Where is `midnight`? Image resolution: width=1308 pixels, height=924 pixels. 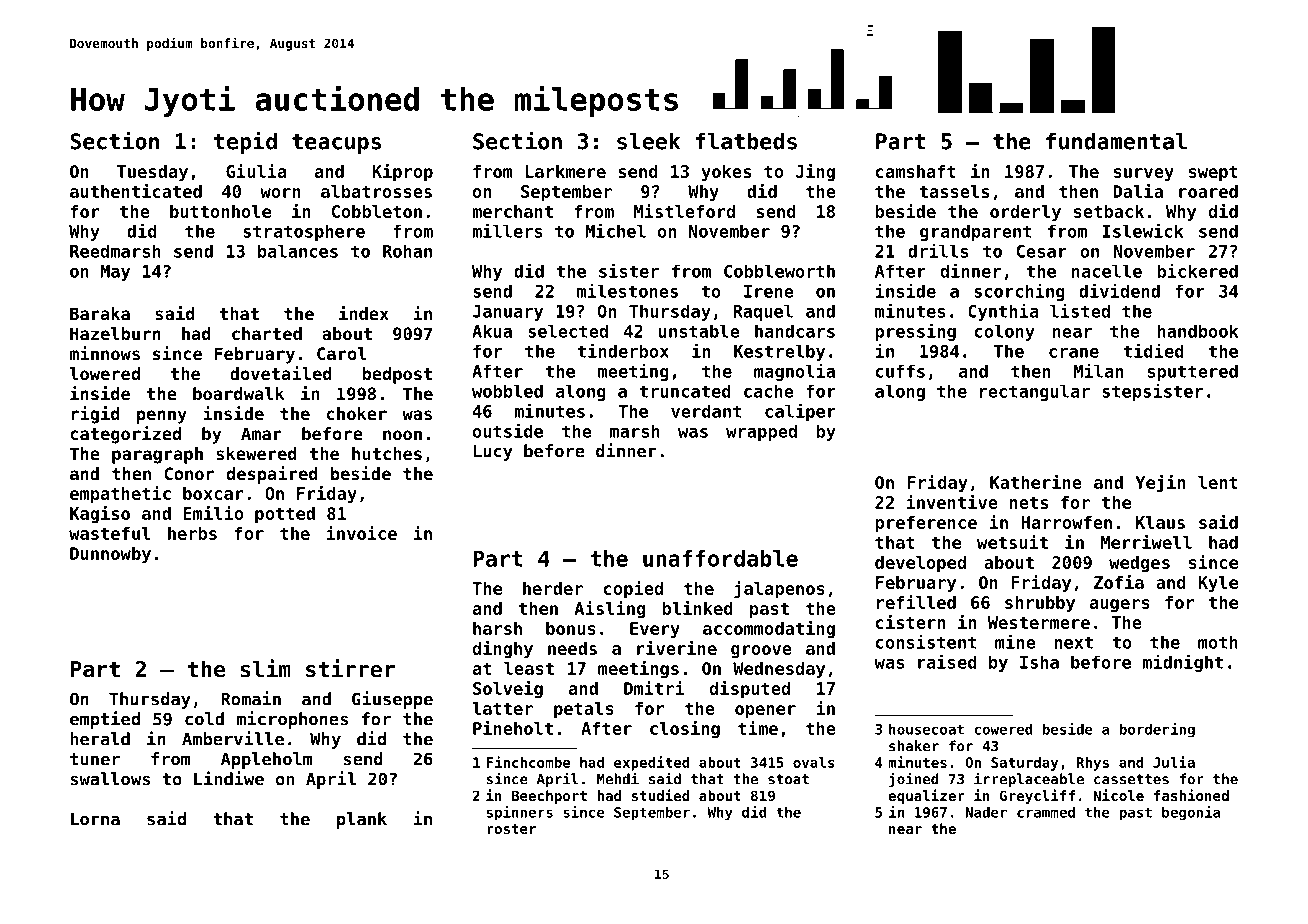
midnight is located at coordinates (1182, 663).
